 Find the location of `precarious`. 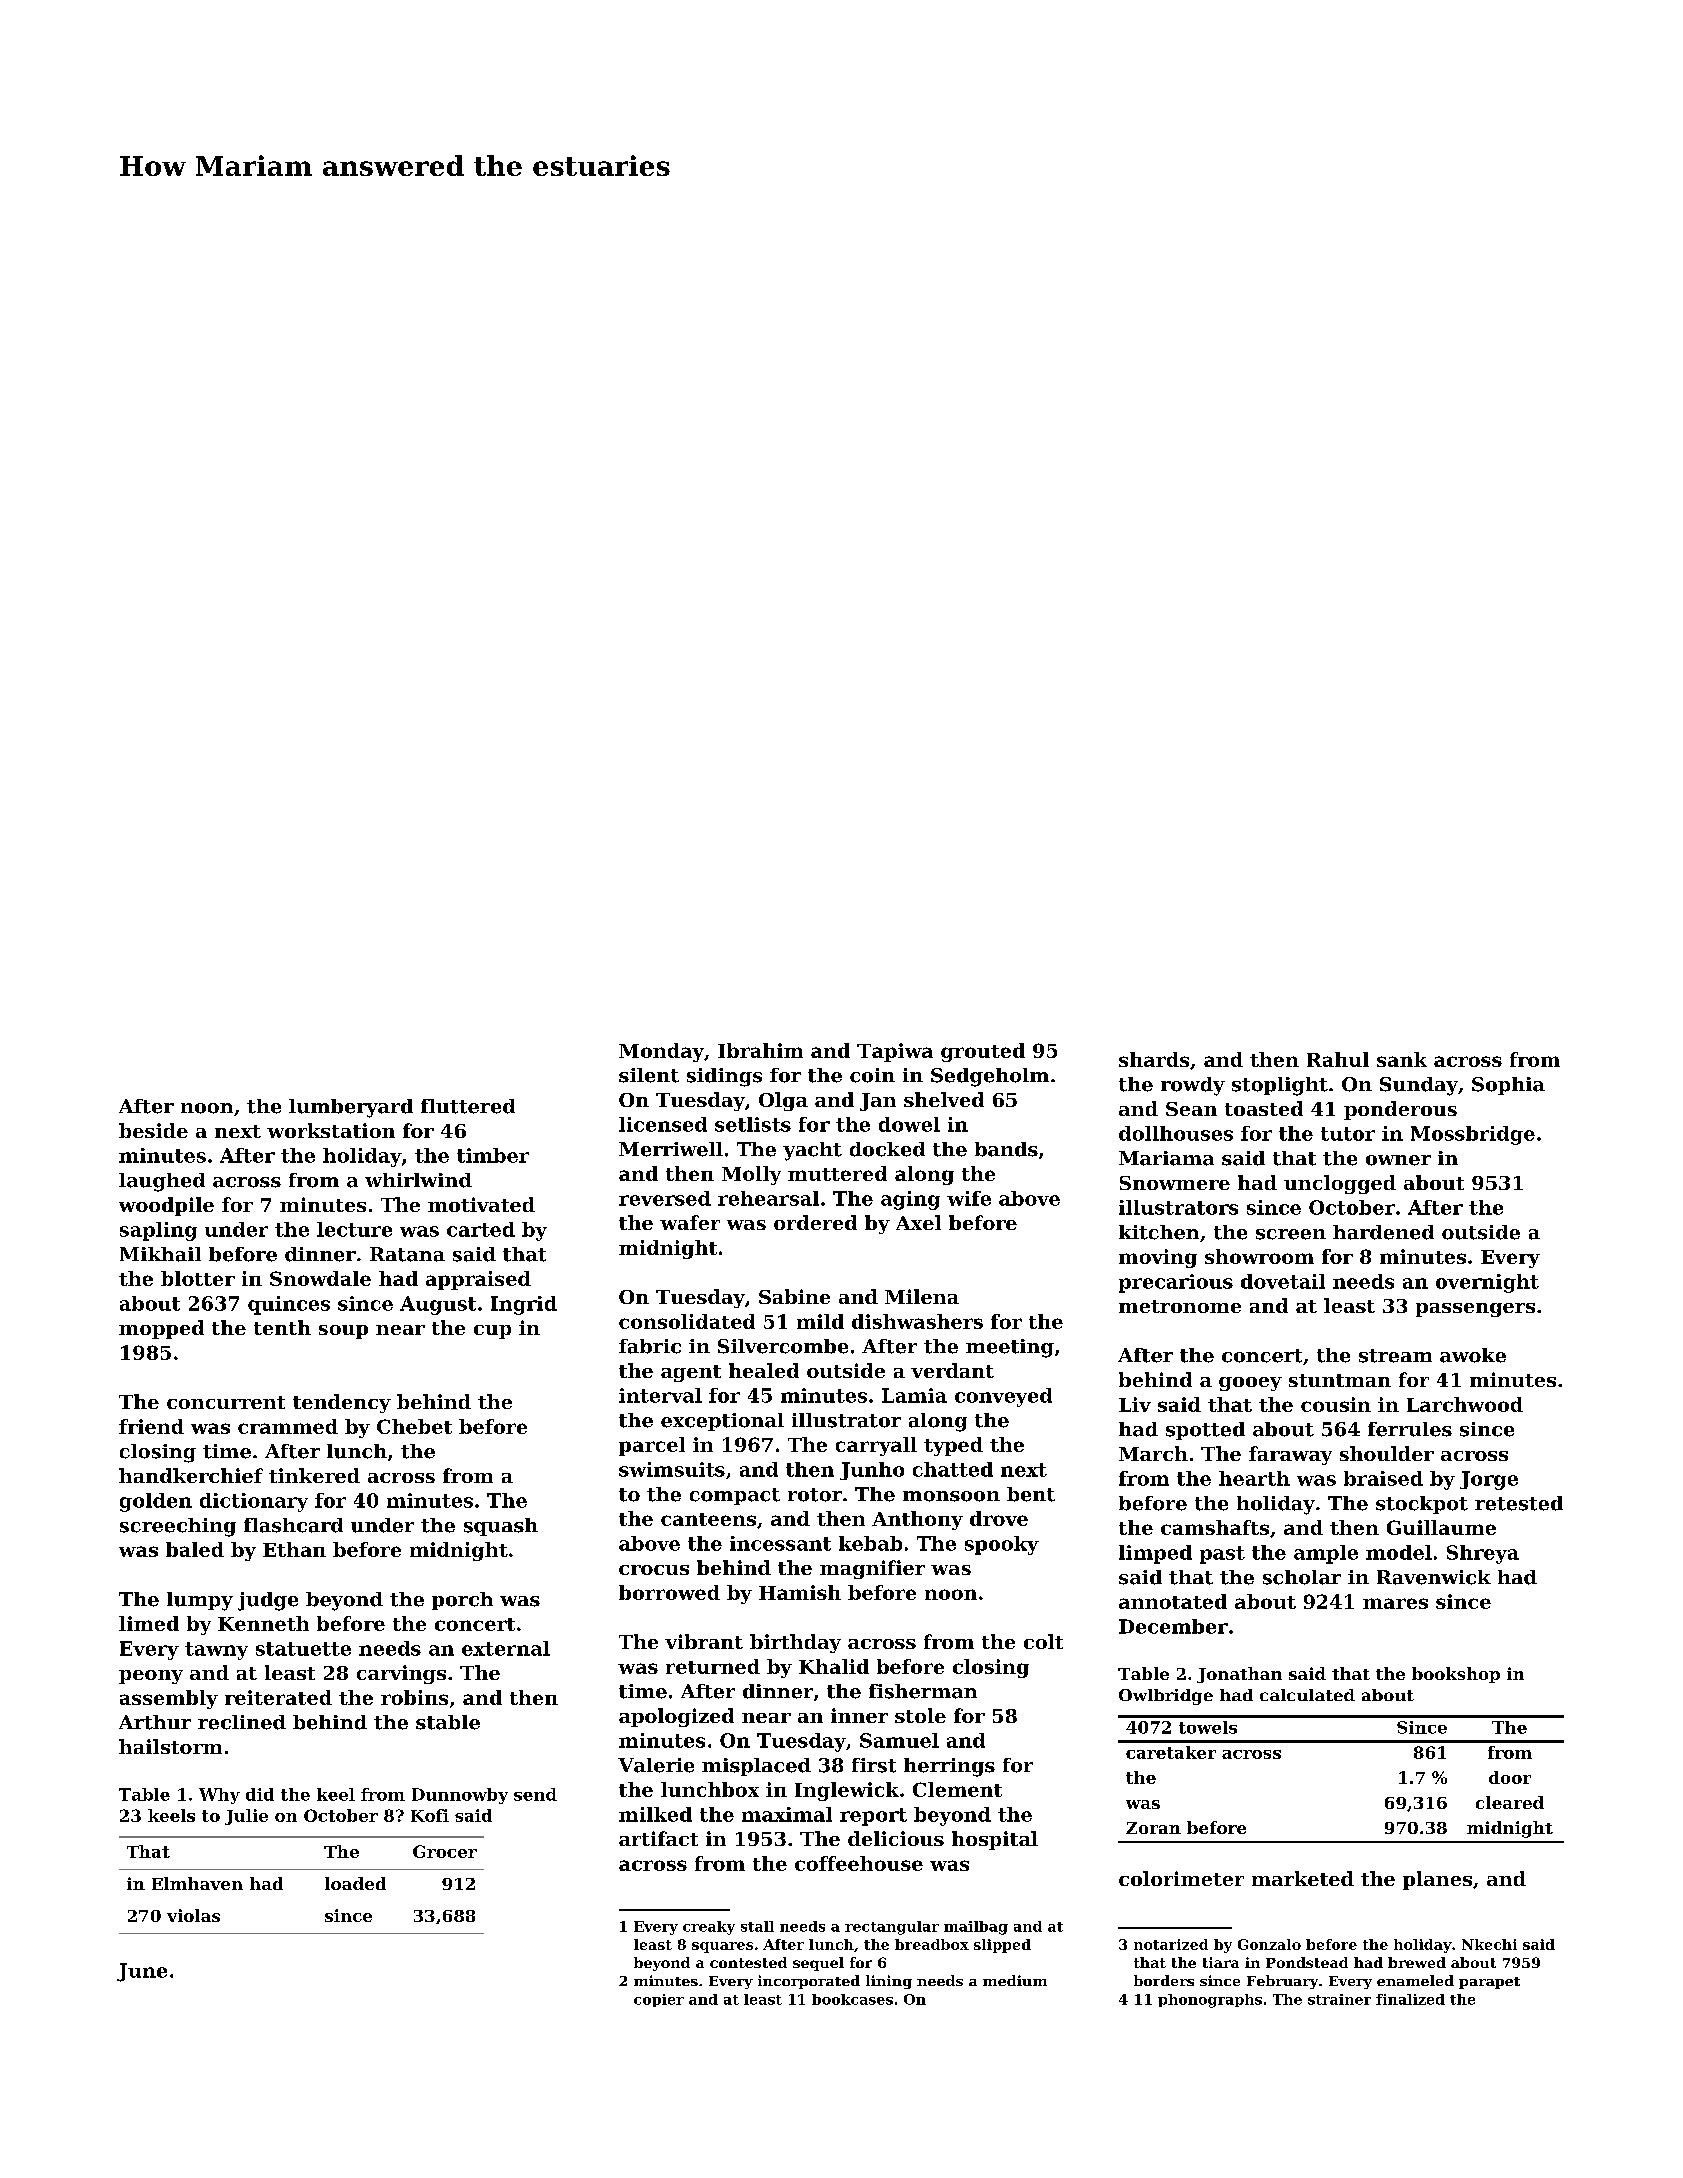

precarious is located at coordinates (1176, 1283).
